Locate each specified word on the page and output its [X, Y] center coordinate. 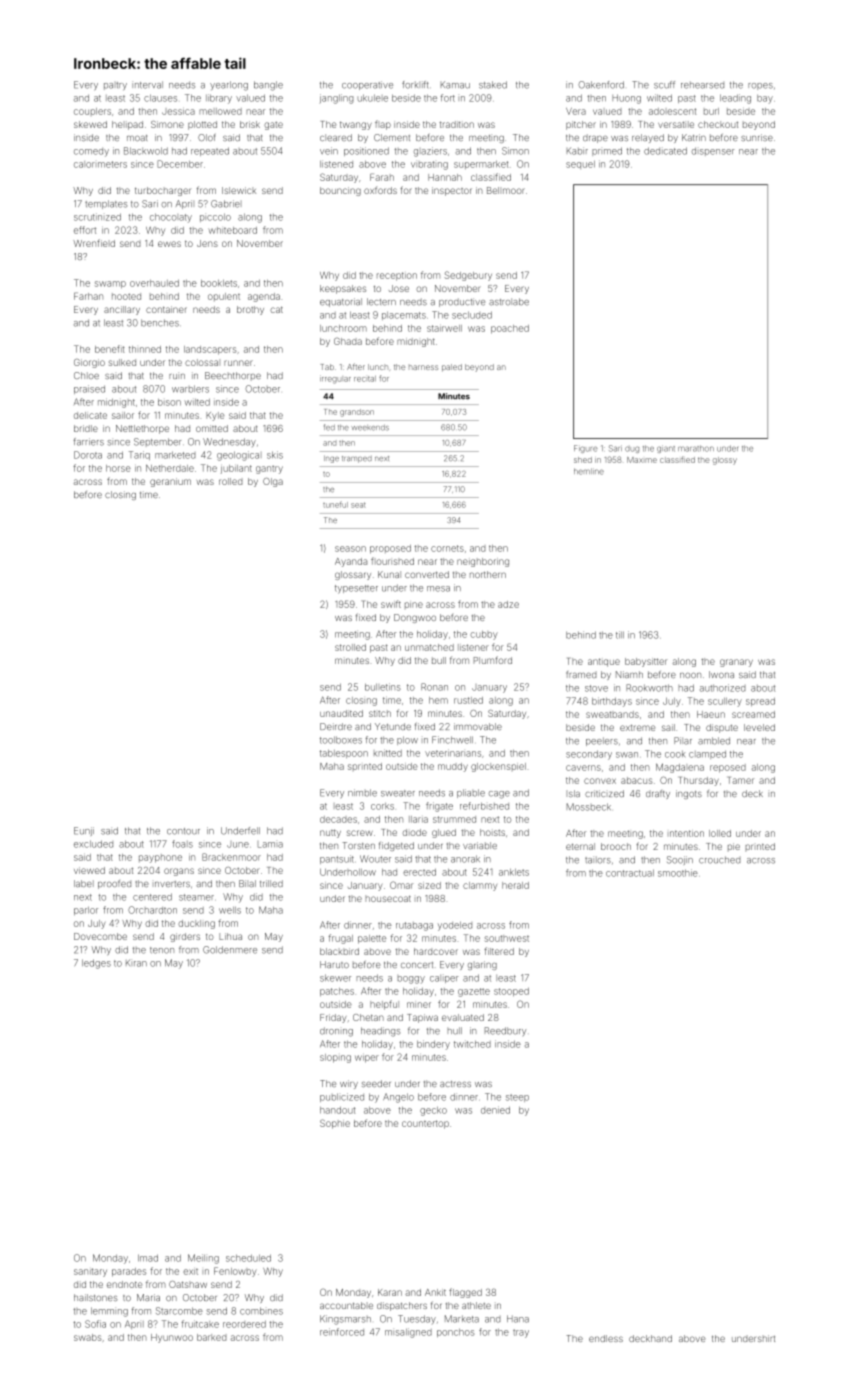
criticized [604, 793]
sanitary [90, 1272]
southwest [507, 938]
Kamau [455, 85]
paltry [115, 86]
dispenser [713, 151]
